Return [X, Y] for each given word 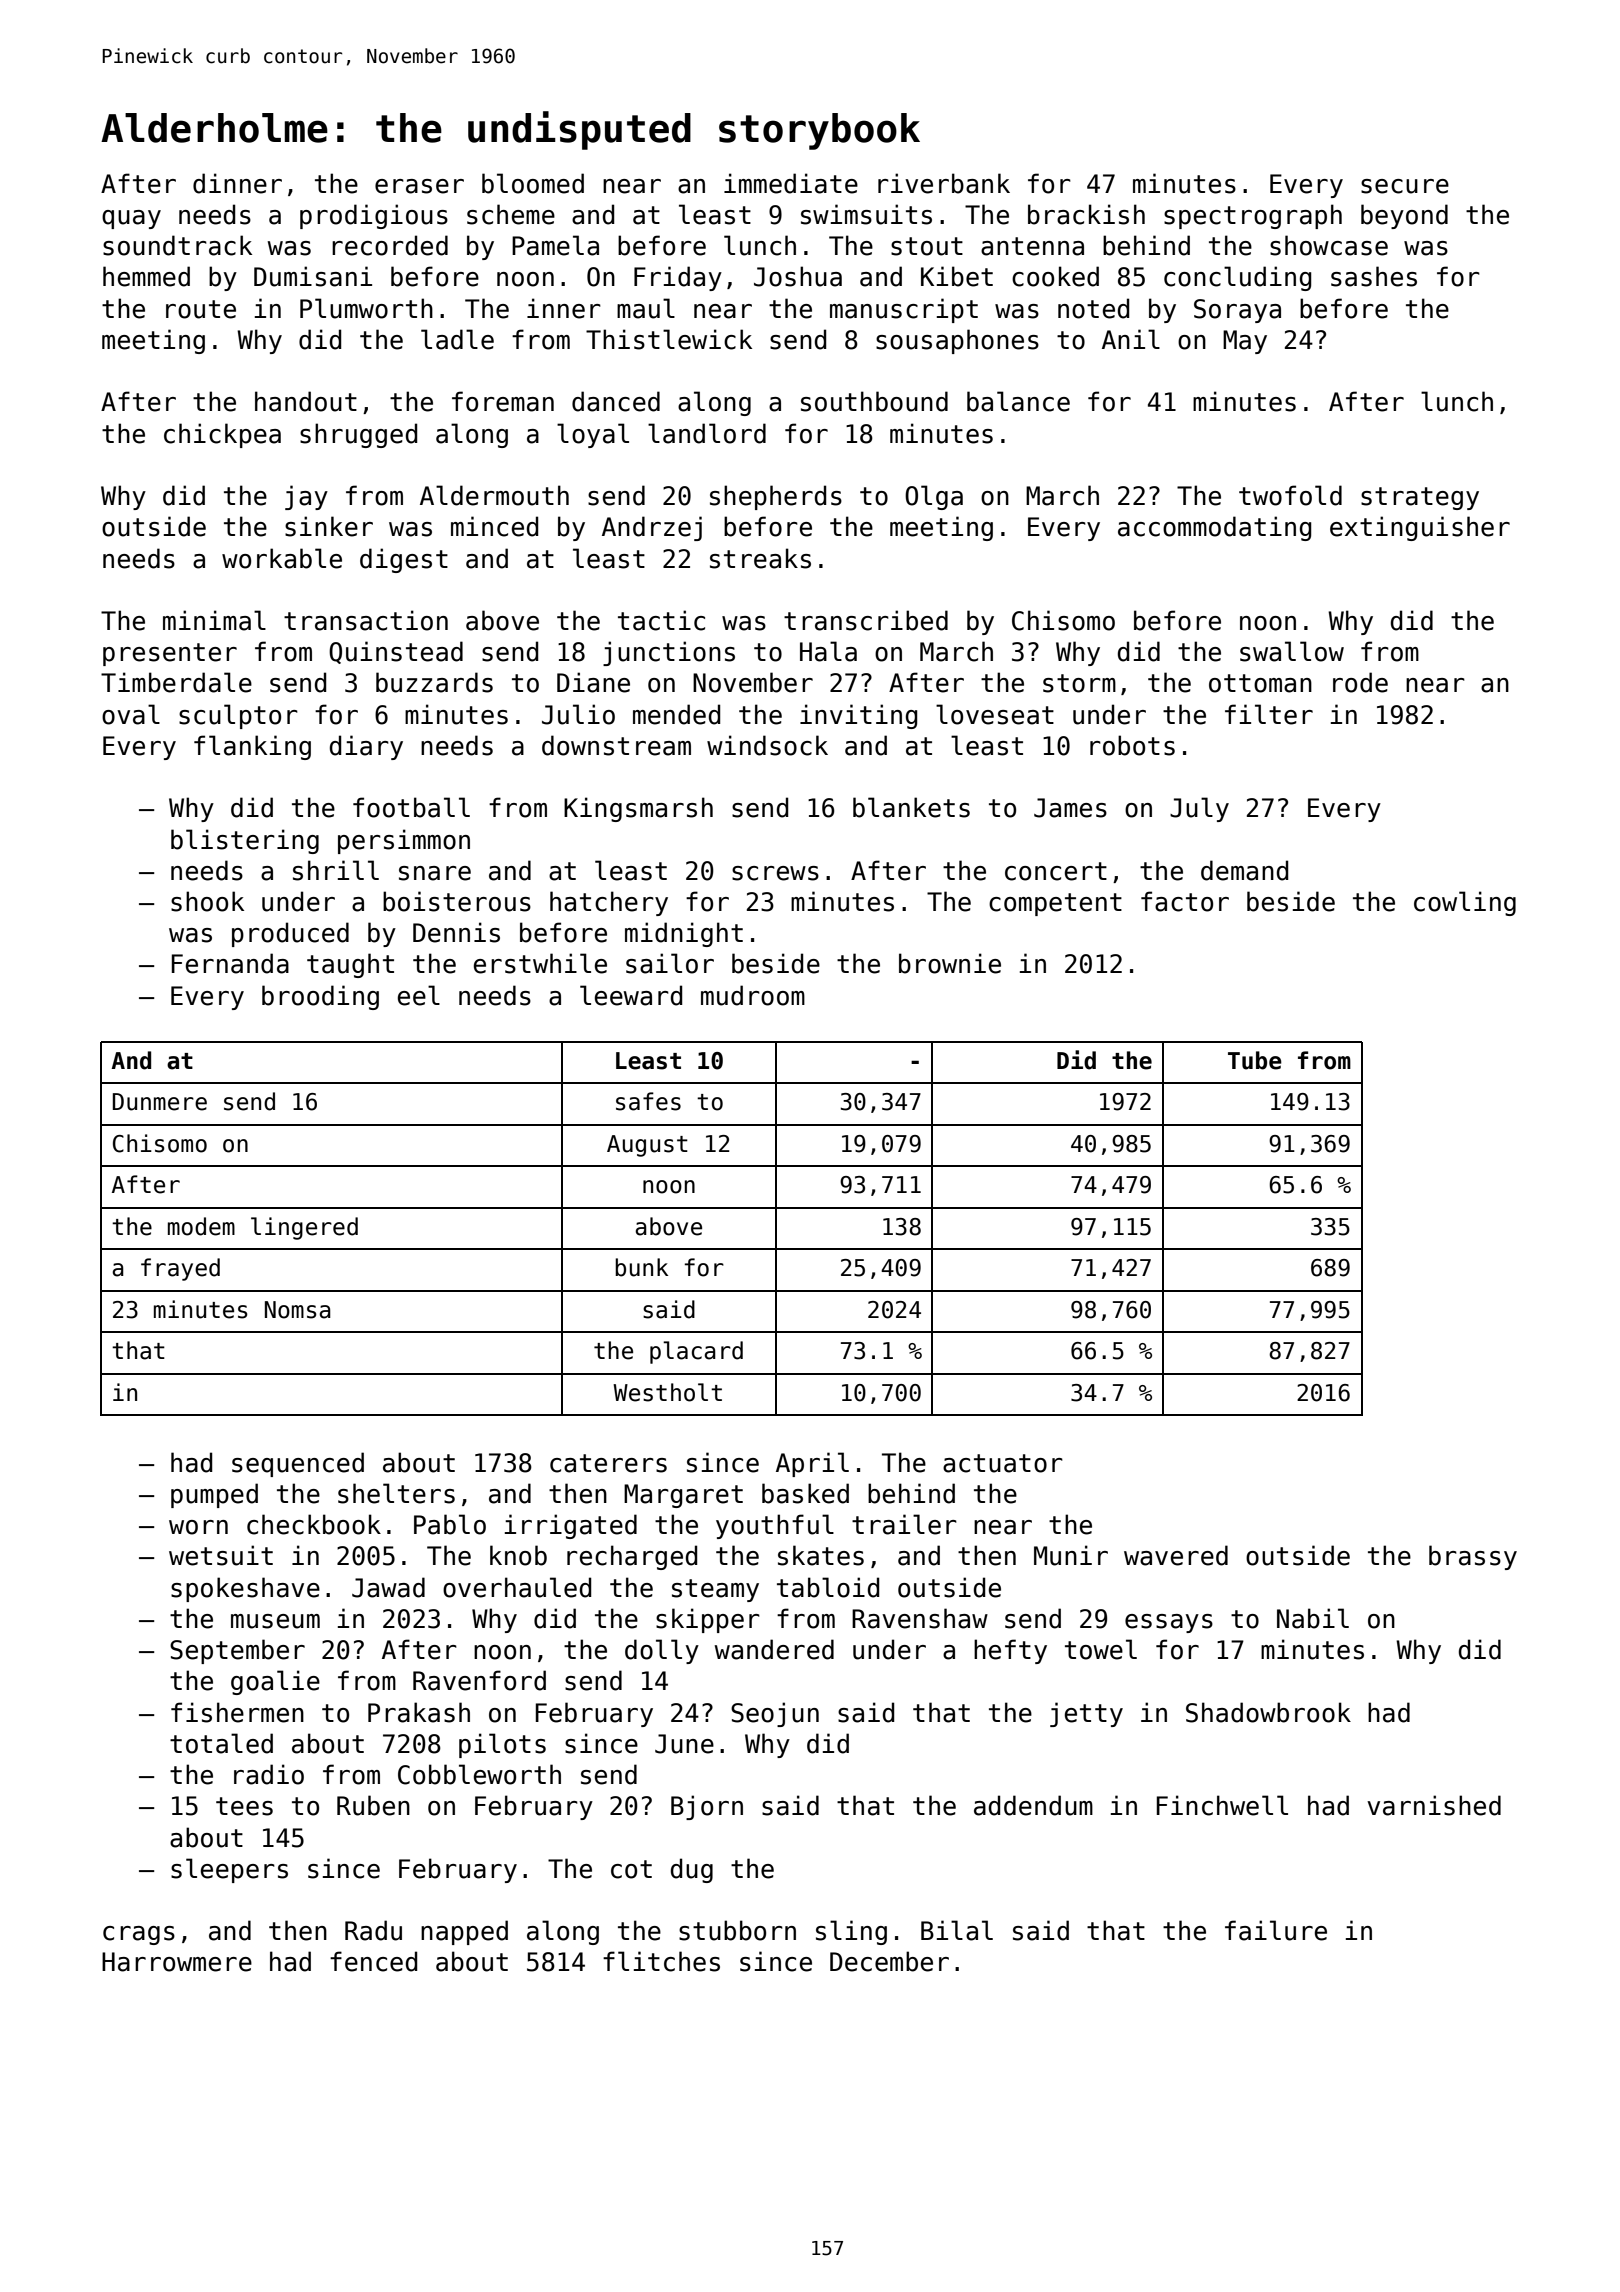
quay [131, 219]
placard [696, 1352]
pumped [214, 1495]
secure [1405, 186]
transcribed [866, 620]
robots [1132, 745]
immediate [791, 183]
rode [1360, 682]
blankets [911, 807]
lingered [304, 1228]
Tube [1255, 1060]
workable [282, 558]
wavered [1176, 1555]
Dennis [456, 932]
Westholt [667, 1392]
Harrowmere [177, 1962]
